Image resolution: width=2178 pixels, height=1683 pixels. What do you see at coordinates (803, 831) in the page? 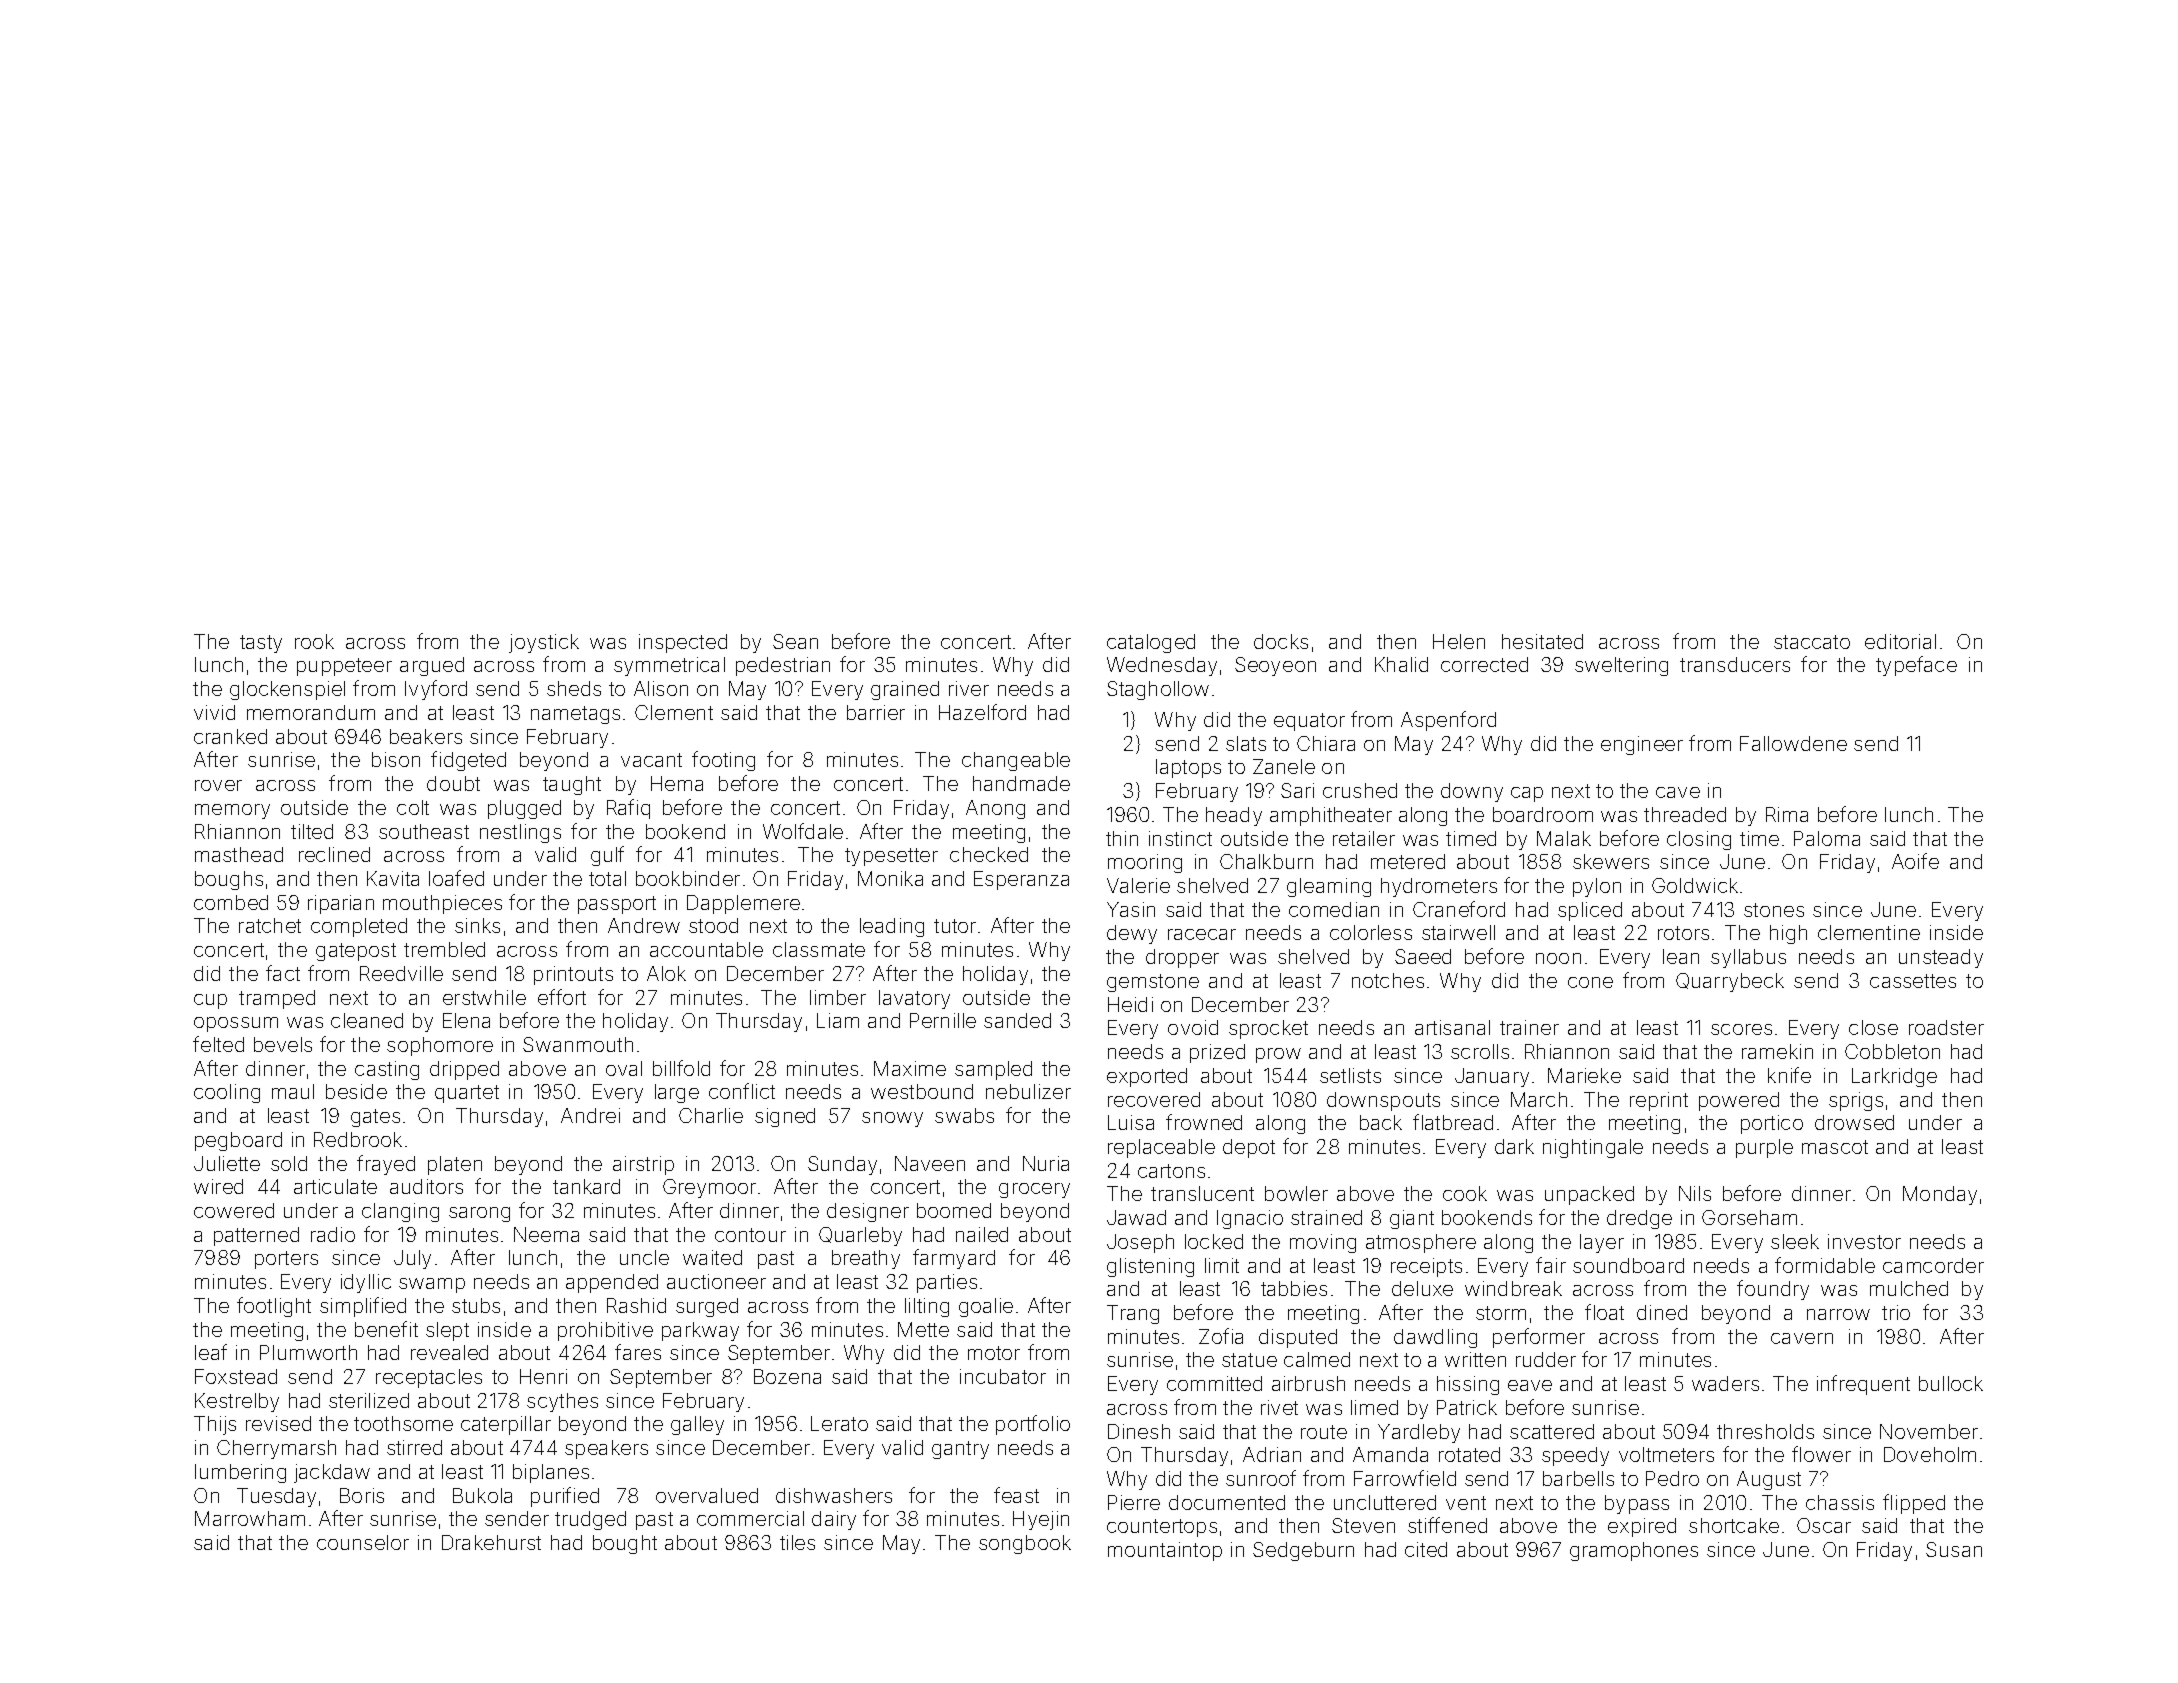
I see `Wolfdale` at bounding box center [803, 831].
